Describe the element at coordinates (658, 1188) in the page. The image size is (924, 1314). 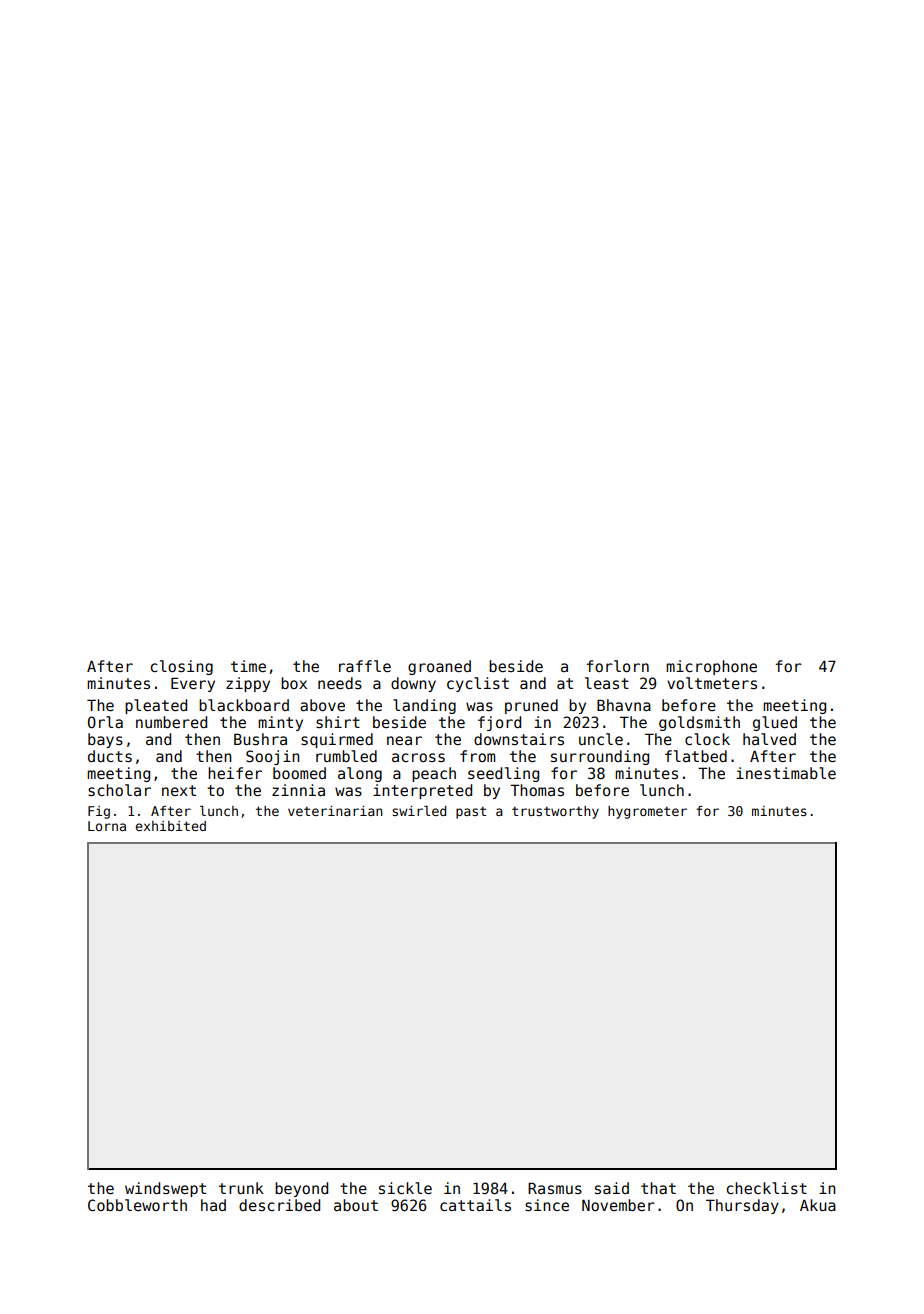
I see `that` at that location.
